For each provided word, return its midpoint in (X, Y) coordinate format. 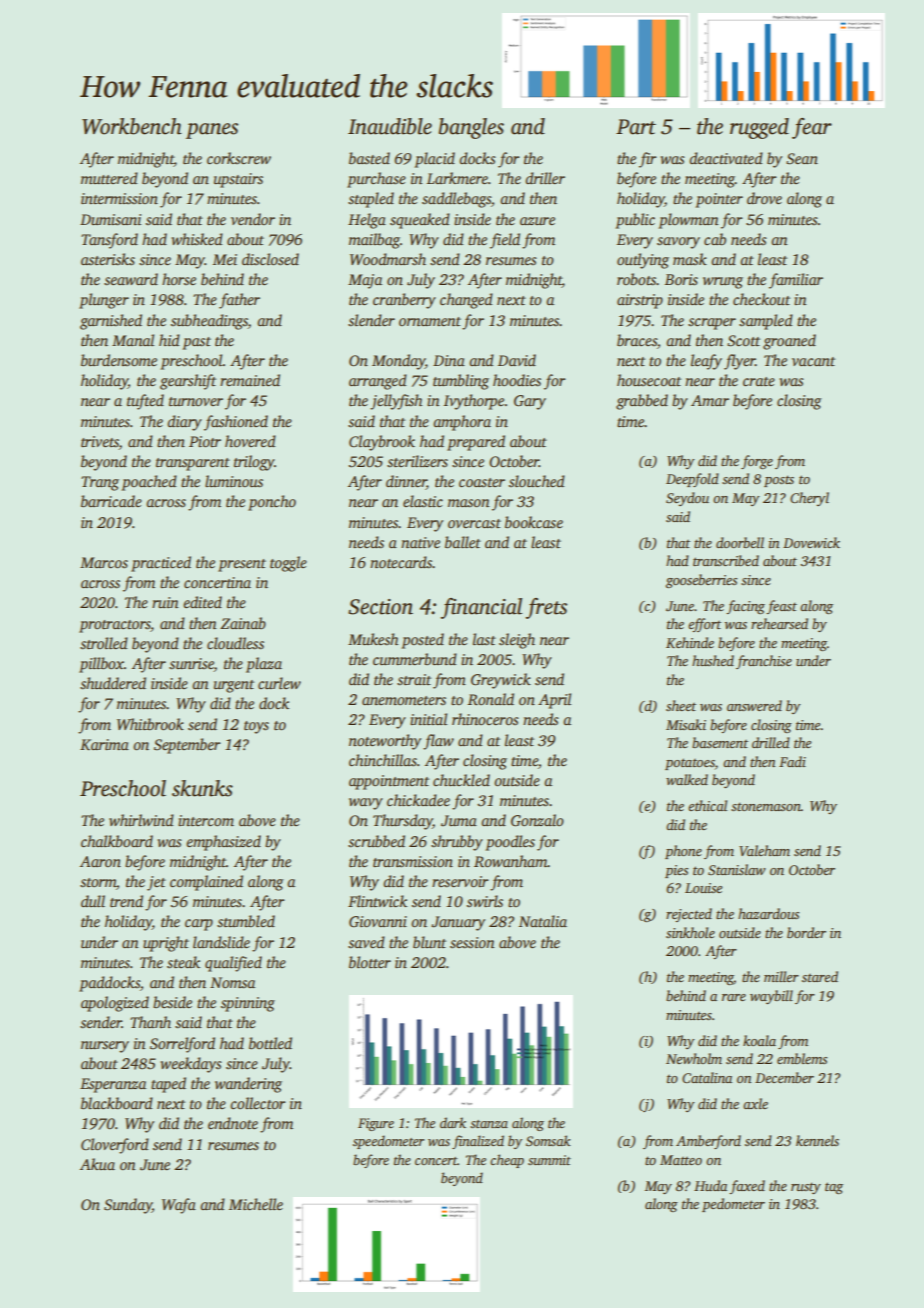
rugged (759, 128)
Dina (449, 360)
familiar (796, 281)
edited (202, 602)
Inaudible (390, 126)
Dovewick (811, 542)
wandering (248, 1085)
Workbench (132, 126)
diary (184, 423)
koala (759, 1040)
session (472, 943)
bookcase (534, 522)
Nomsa (232, 983)
